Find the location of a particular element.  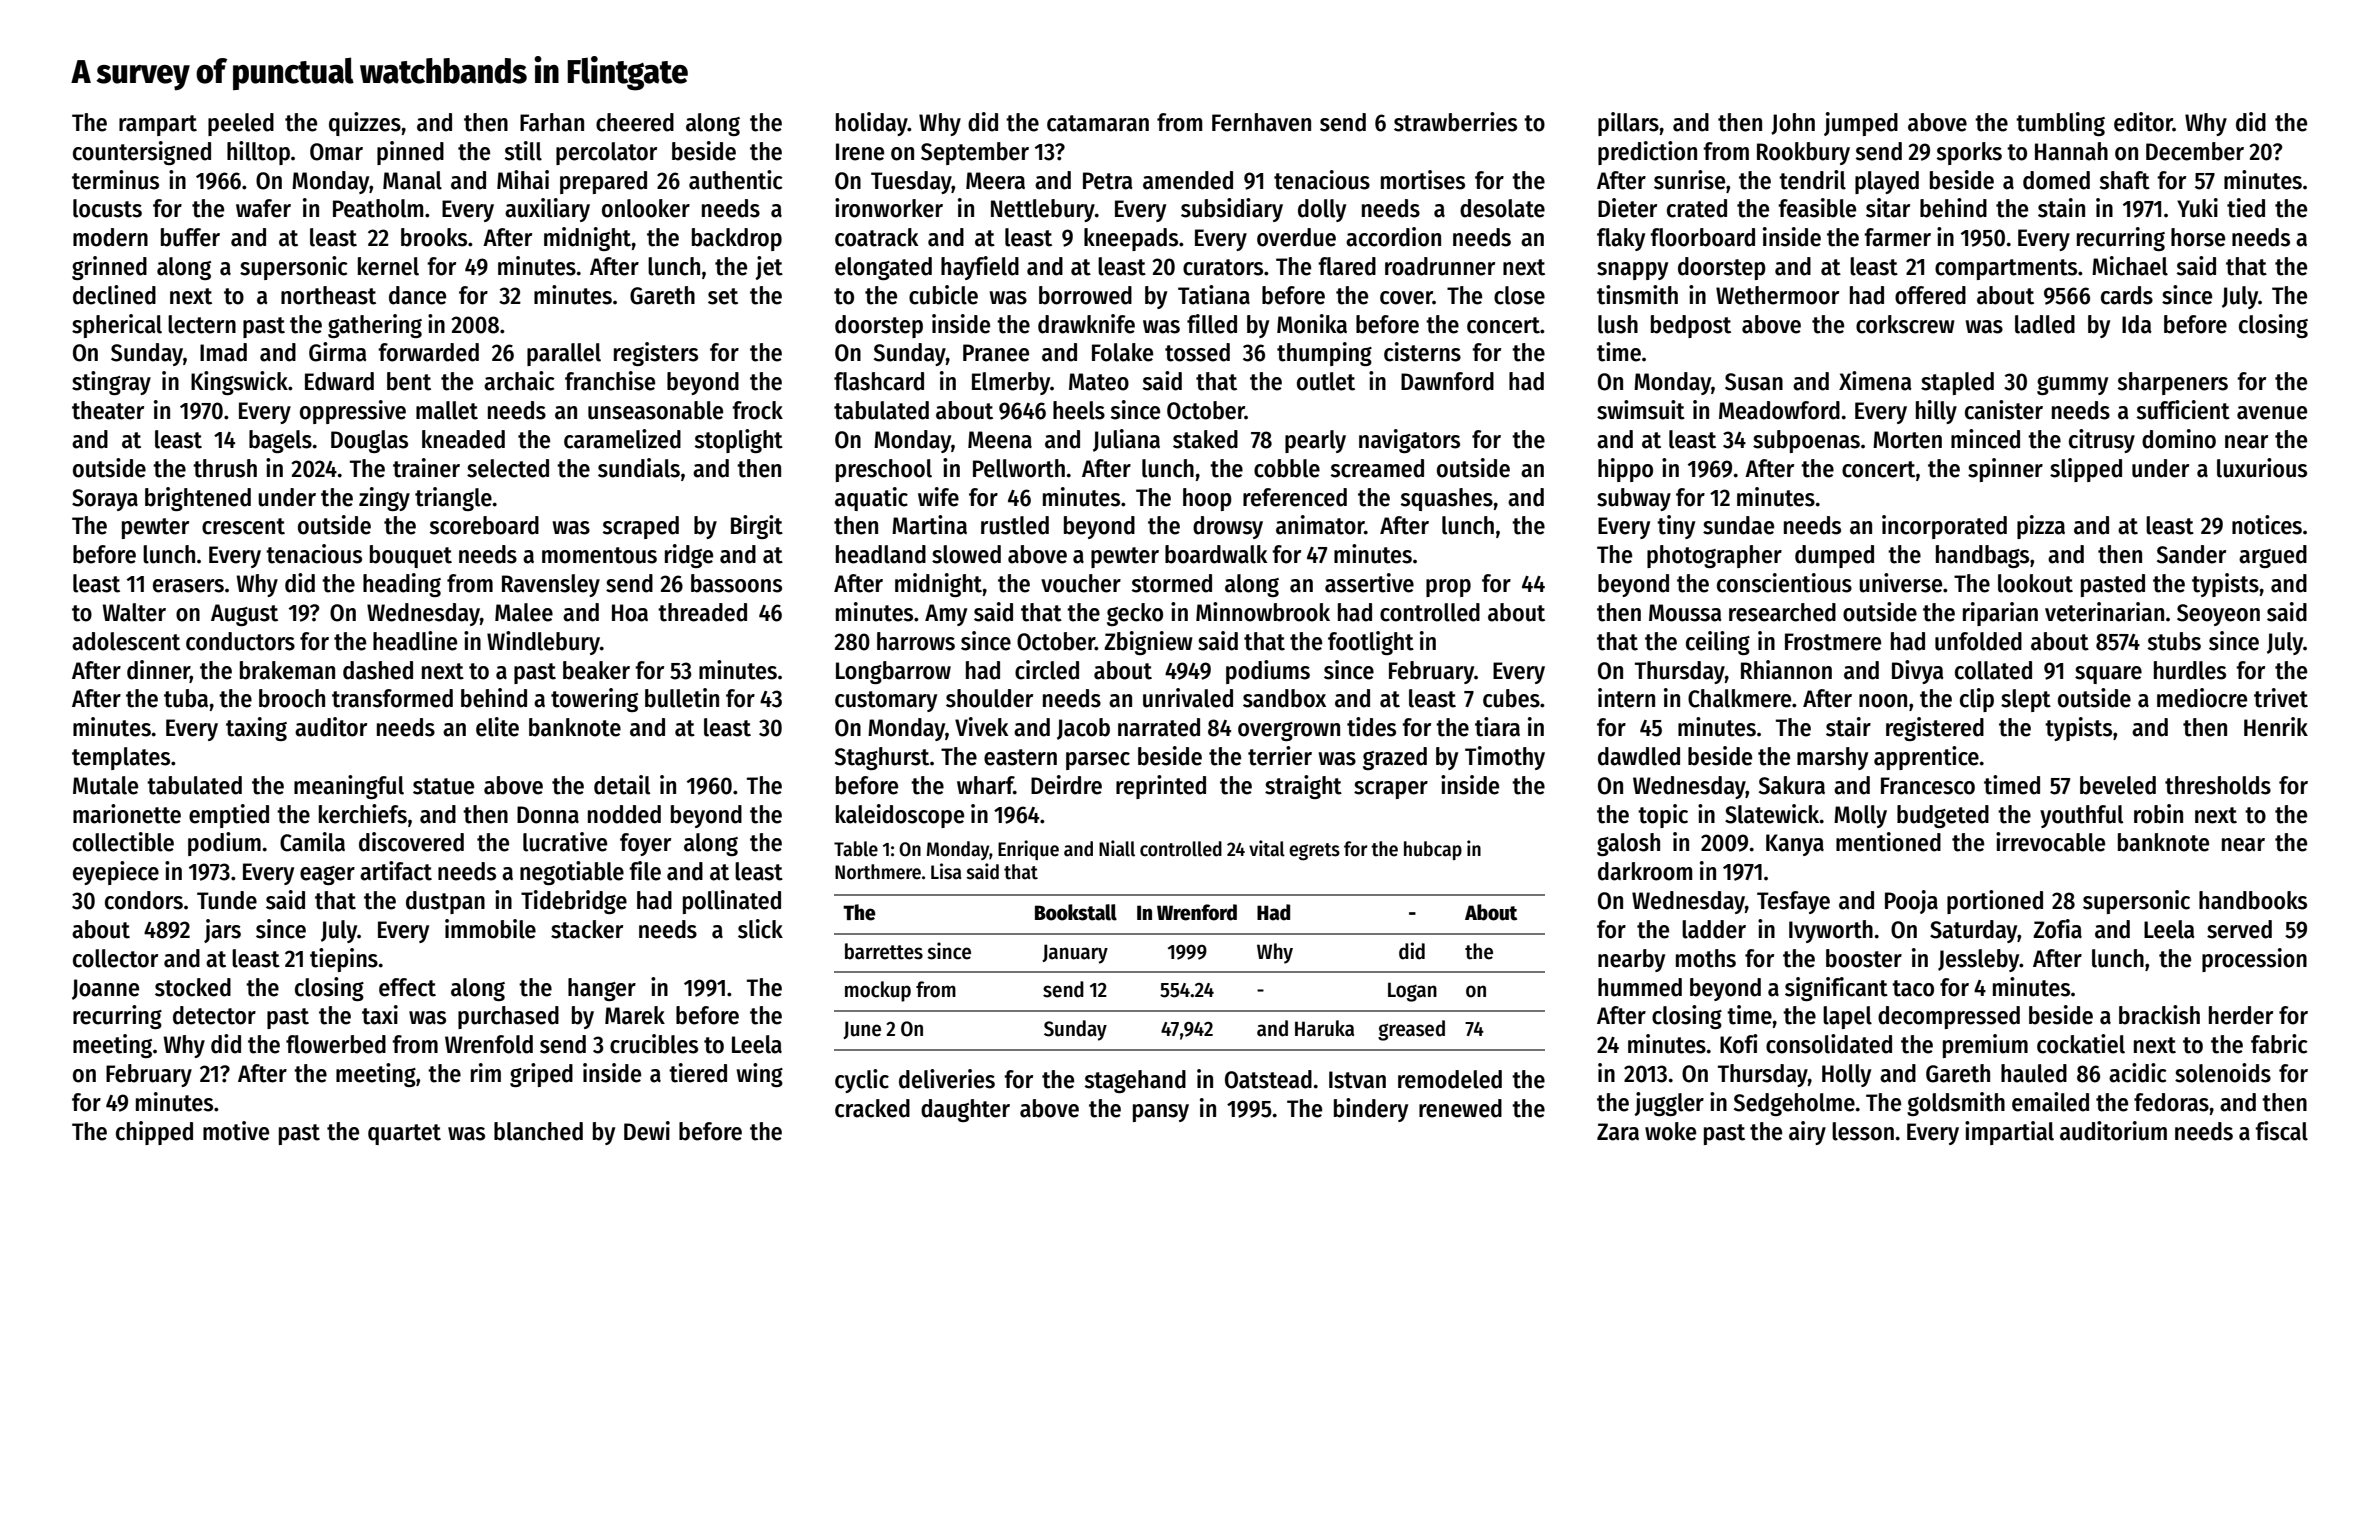

stapled is located at coordinates (1957, 383).
